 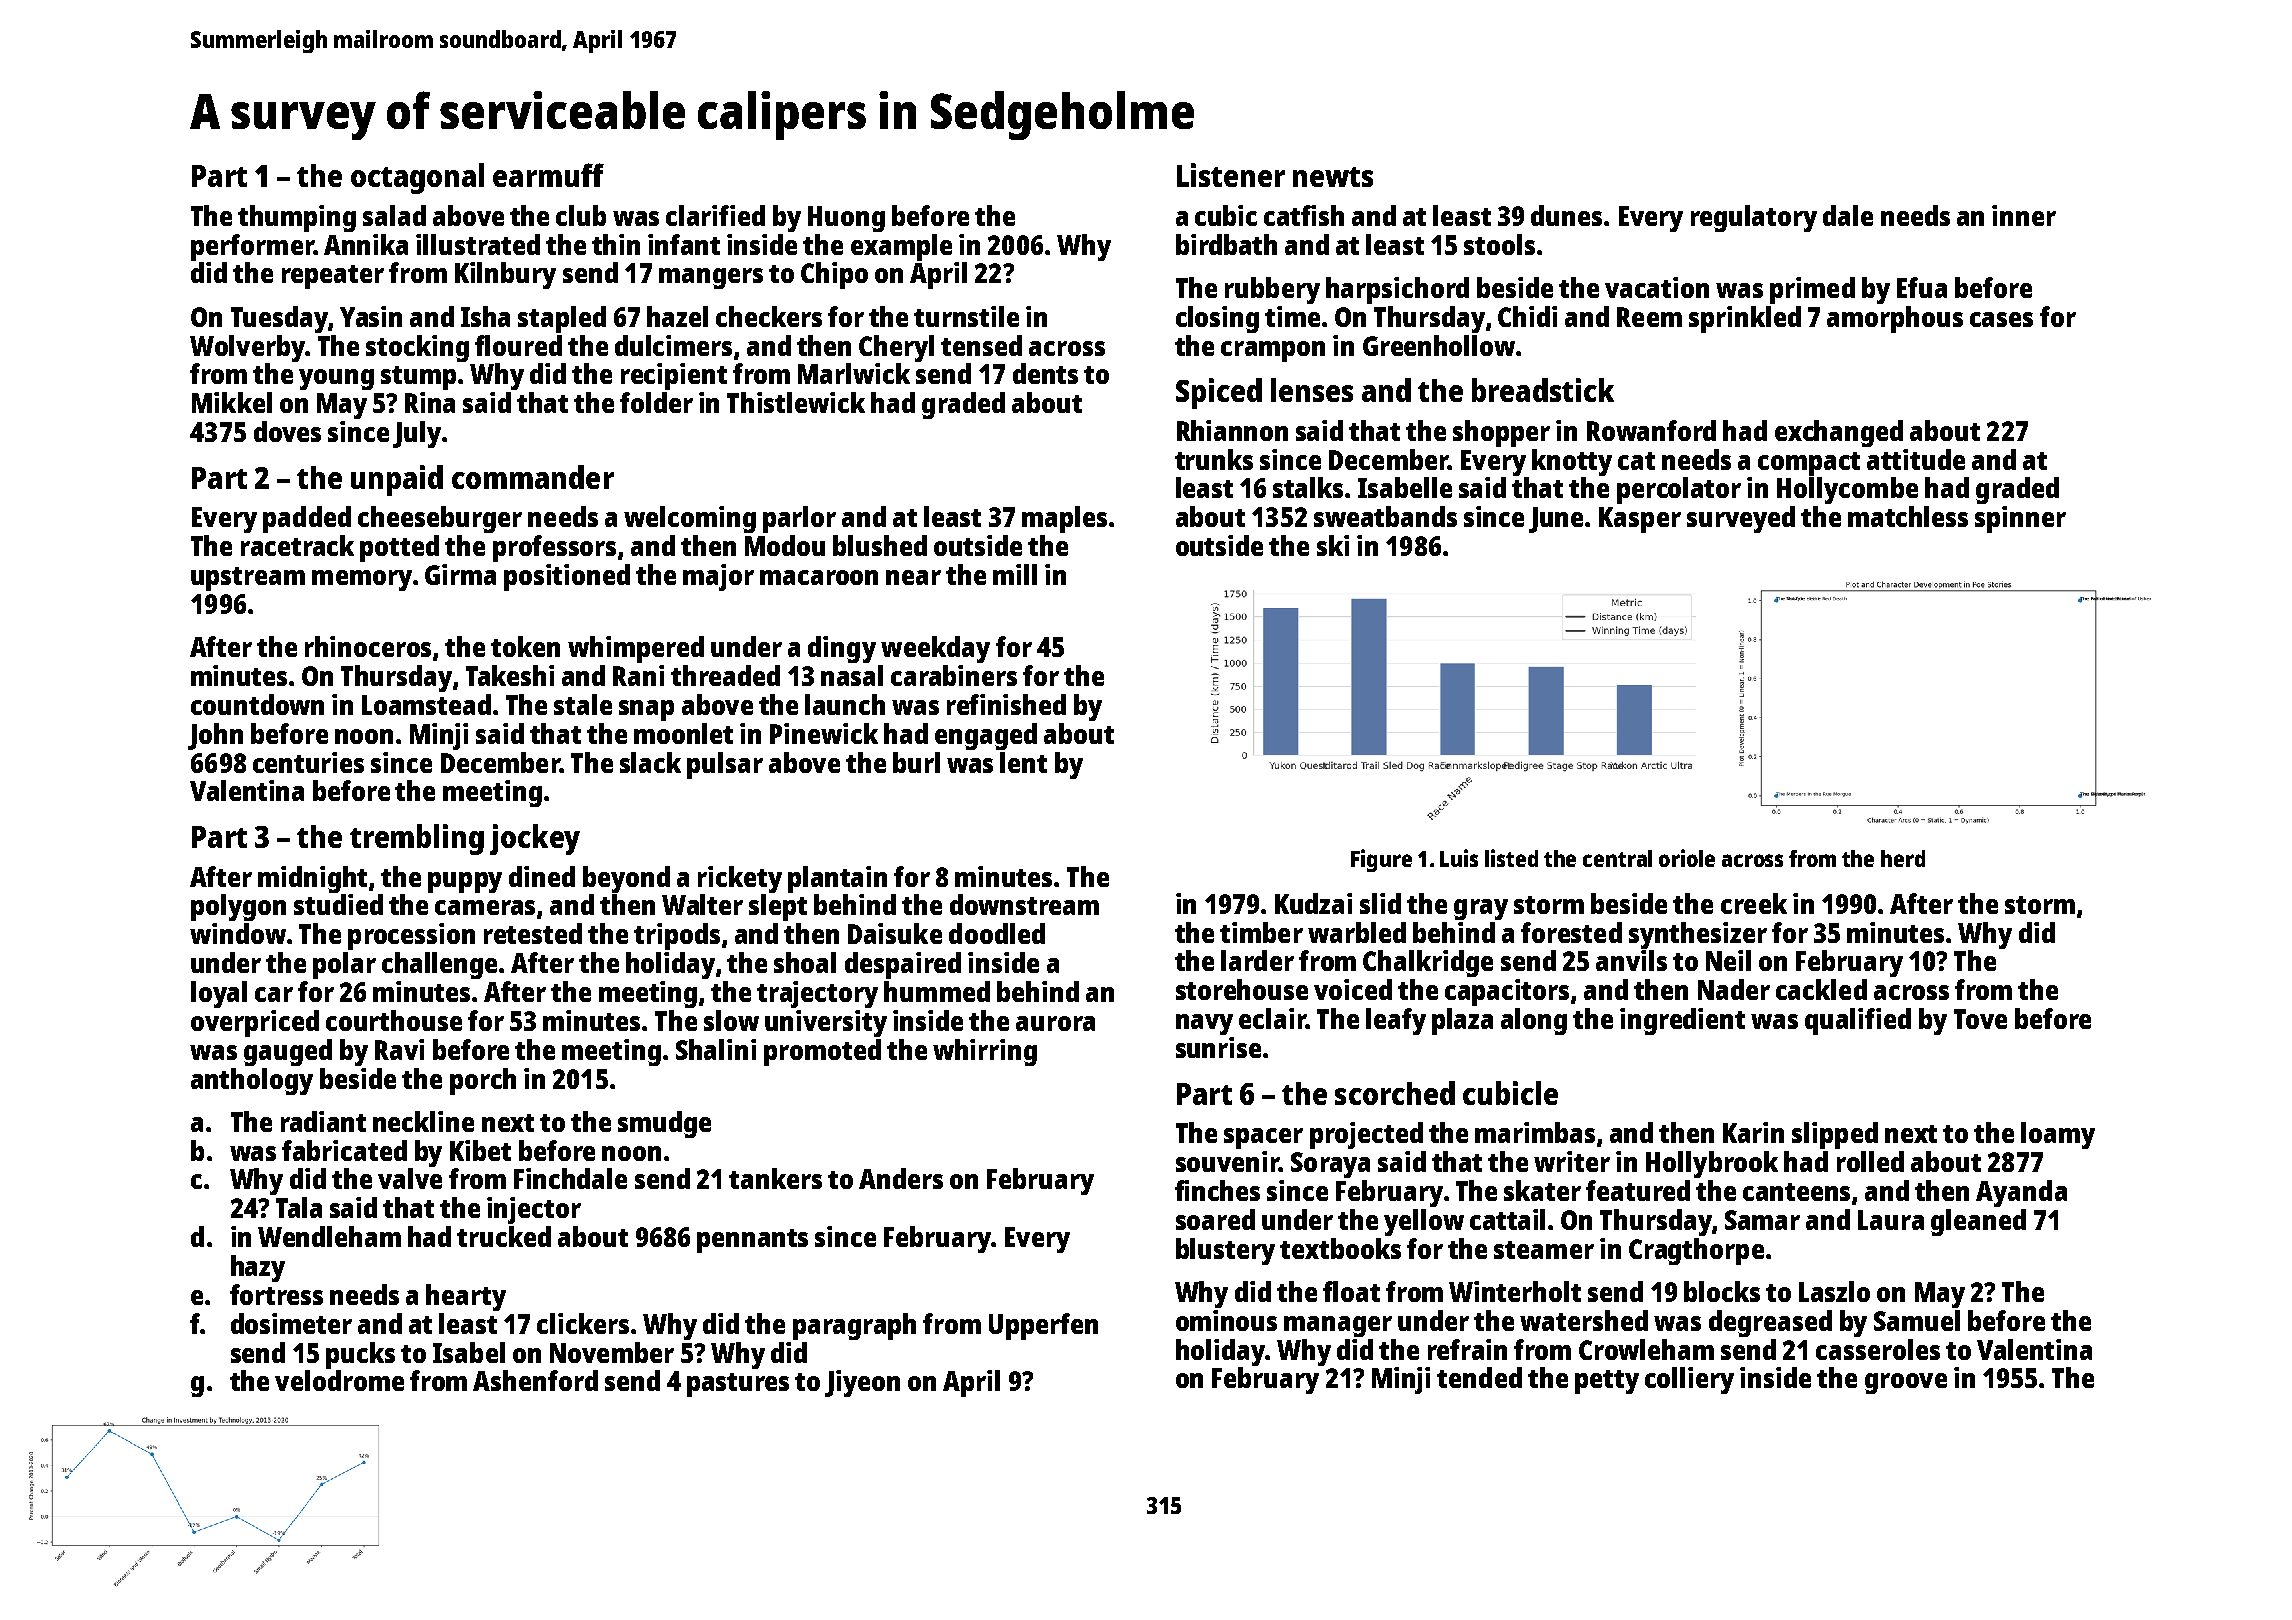 What do you see at coordinates (799, 519) in the screenshot?
I see `parlor` at bounding box center [799, 519].
